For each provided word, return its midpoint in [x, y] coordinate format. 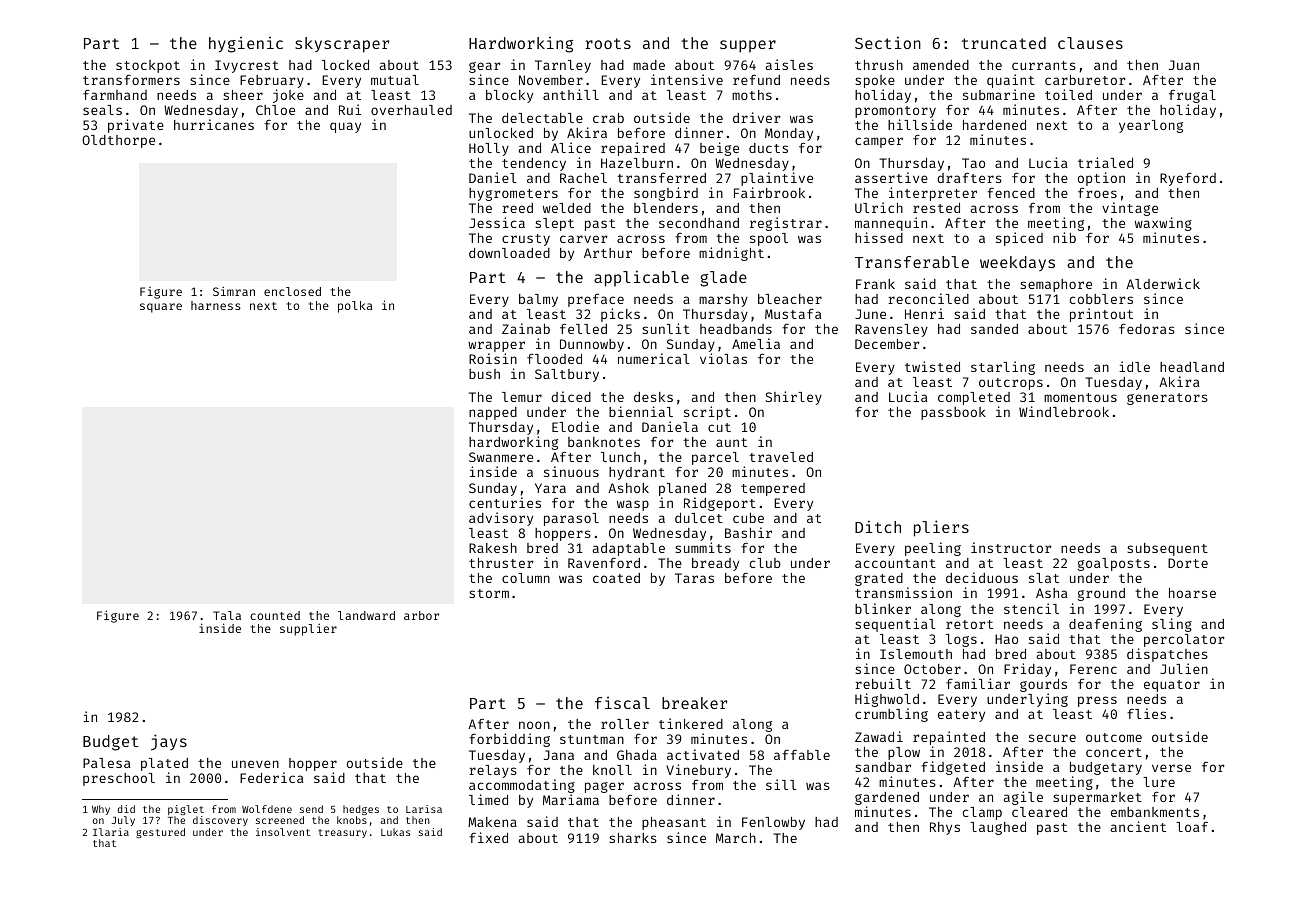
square [161, 308]
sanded [994, 329]
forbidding [509, 740]
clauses [1090, 43]
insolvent [283, 832]
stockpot [148, 66]
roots [608, 43]
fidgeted [953, 768]
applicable [641, 278]
